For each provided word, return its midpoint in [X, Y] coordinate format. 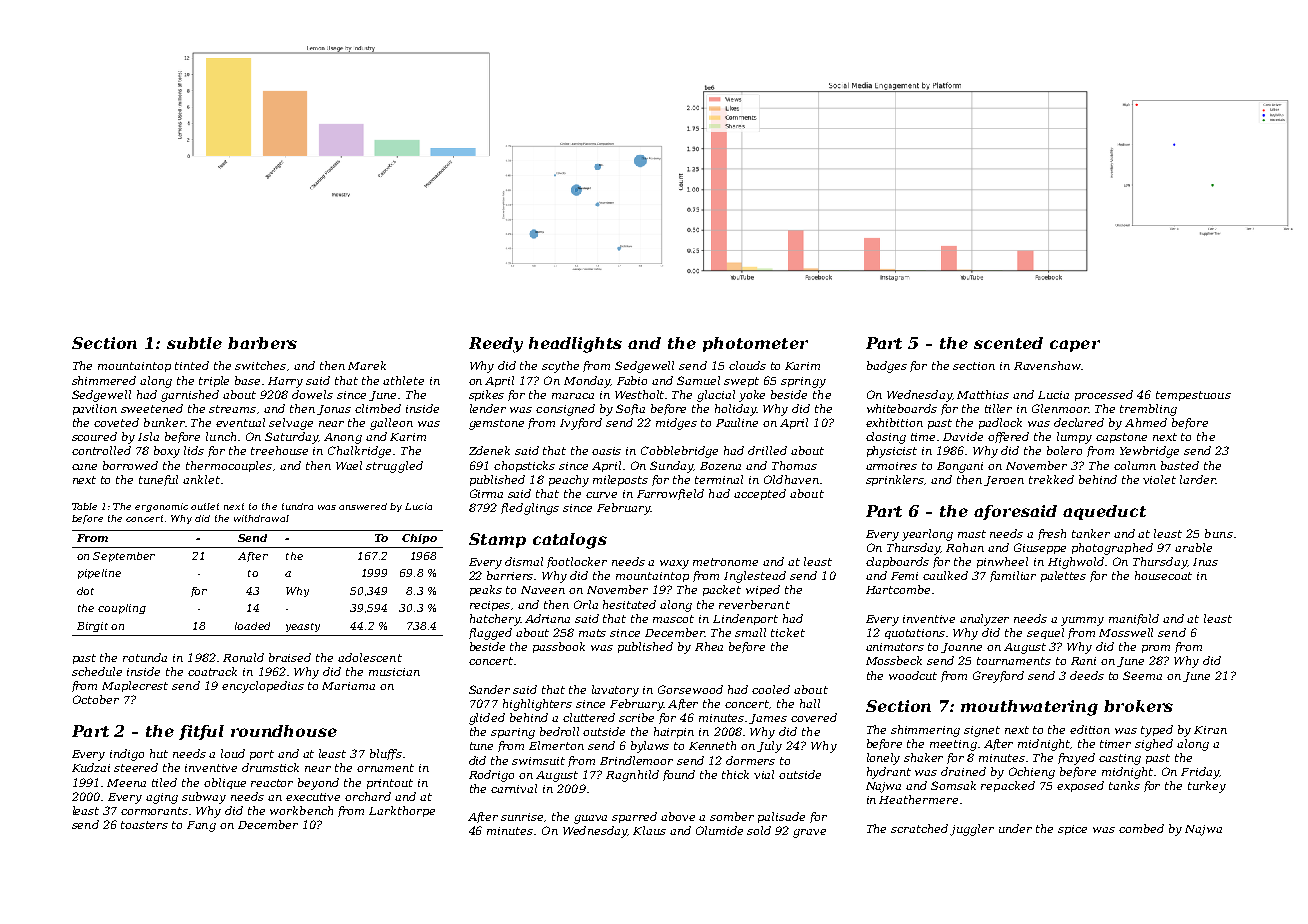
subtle [194, 343]
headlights [575, 345]
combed [1141, 828]
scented [1008, 343]
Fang [201, 826]
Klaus [649, 830]
